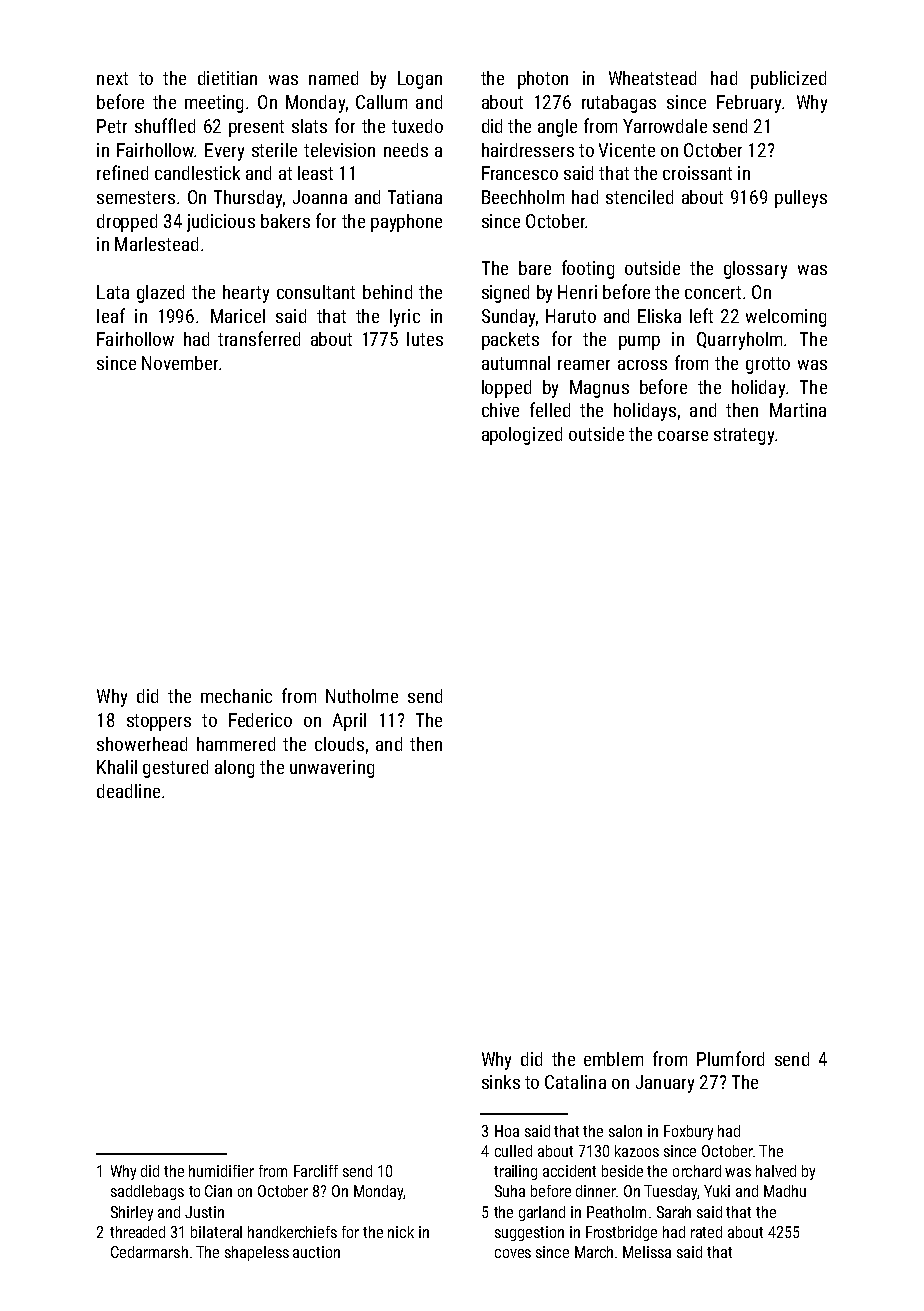 Image resolution: width=924 pixels, height=1311 pixels. Describe the element at coordinates (425, 339) in the screenshot. I see `lutes` at that location.
